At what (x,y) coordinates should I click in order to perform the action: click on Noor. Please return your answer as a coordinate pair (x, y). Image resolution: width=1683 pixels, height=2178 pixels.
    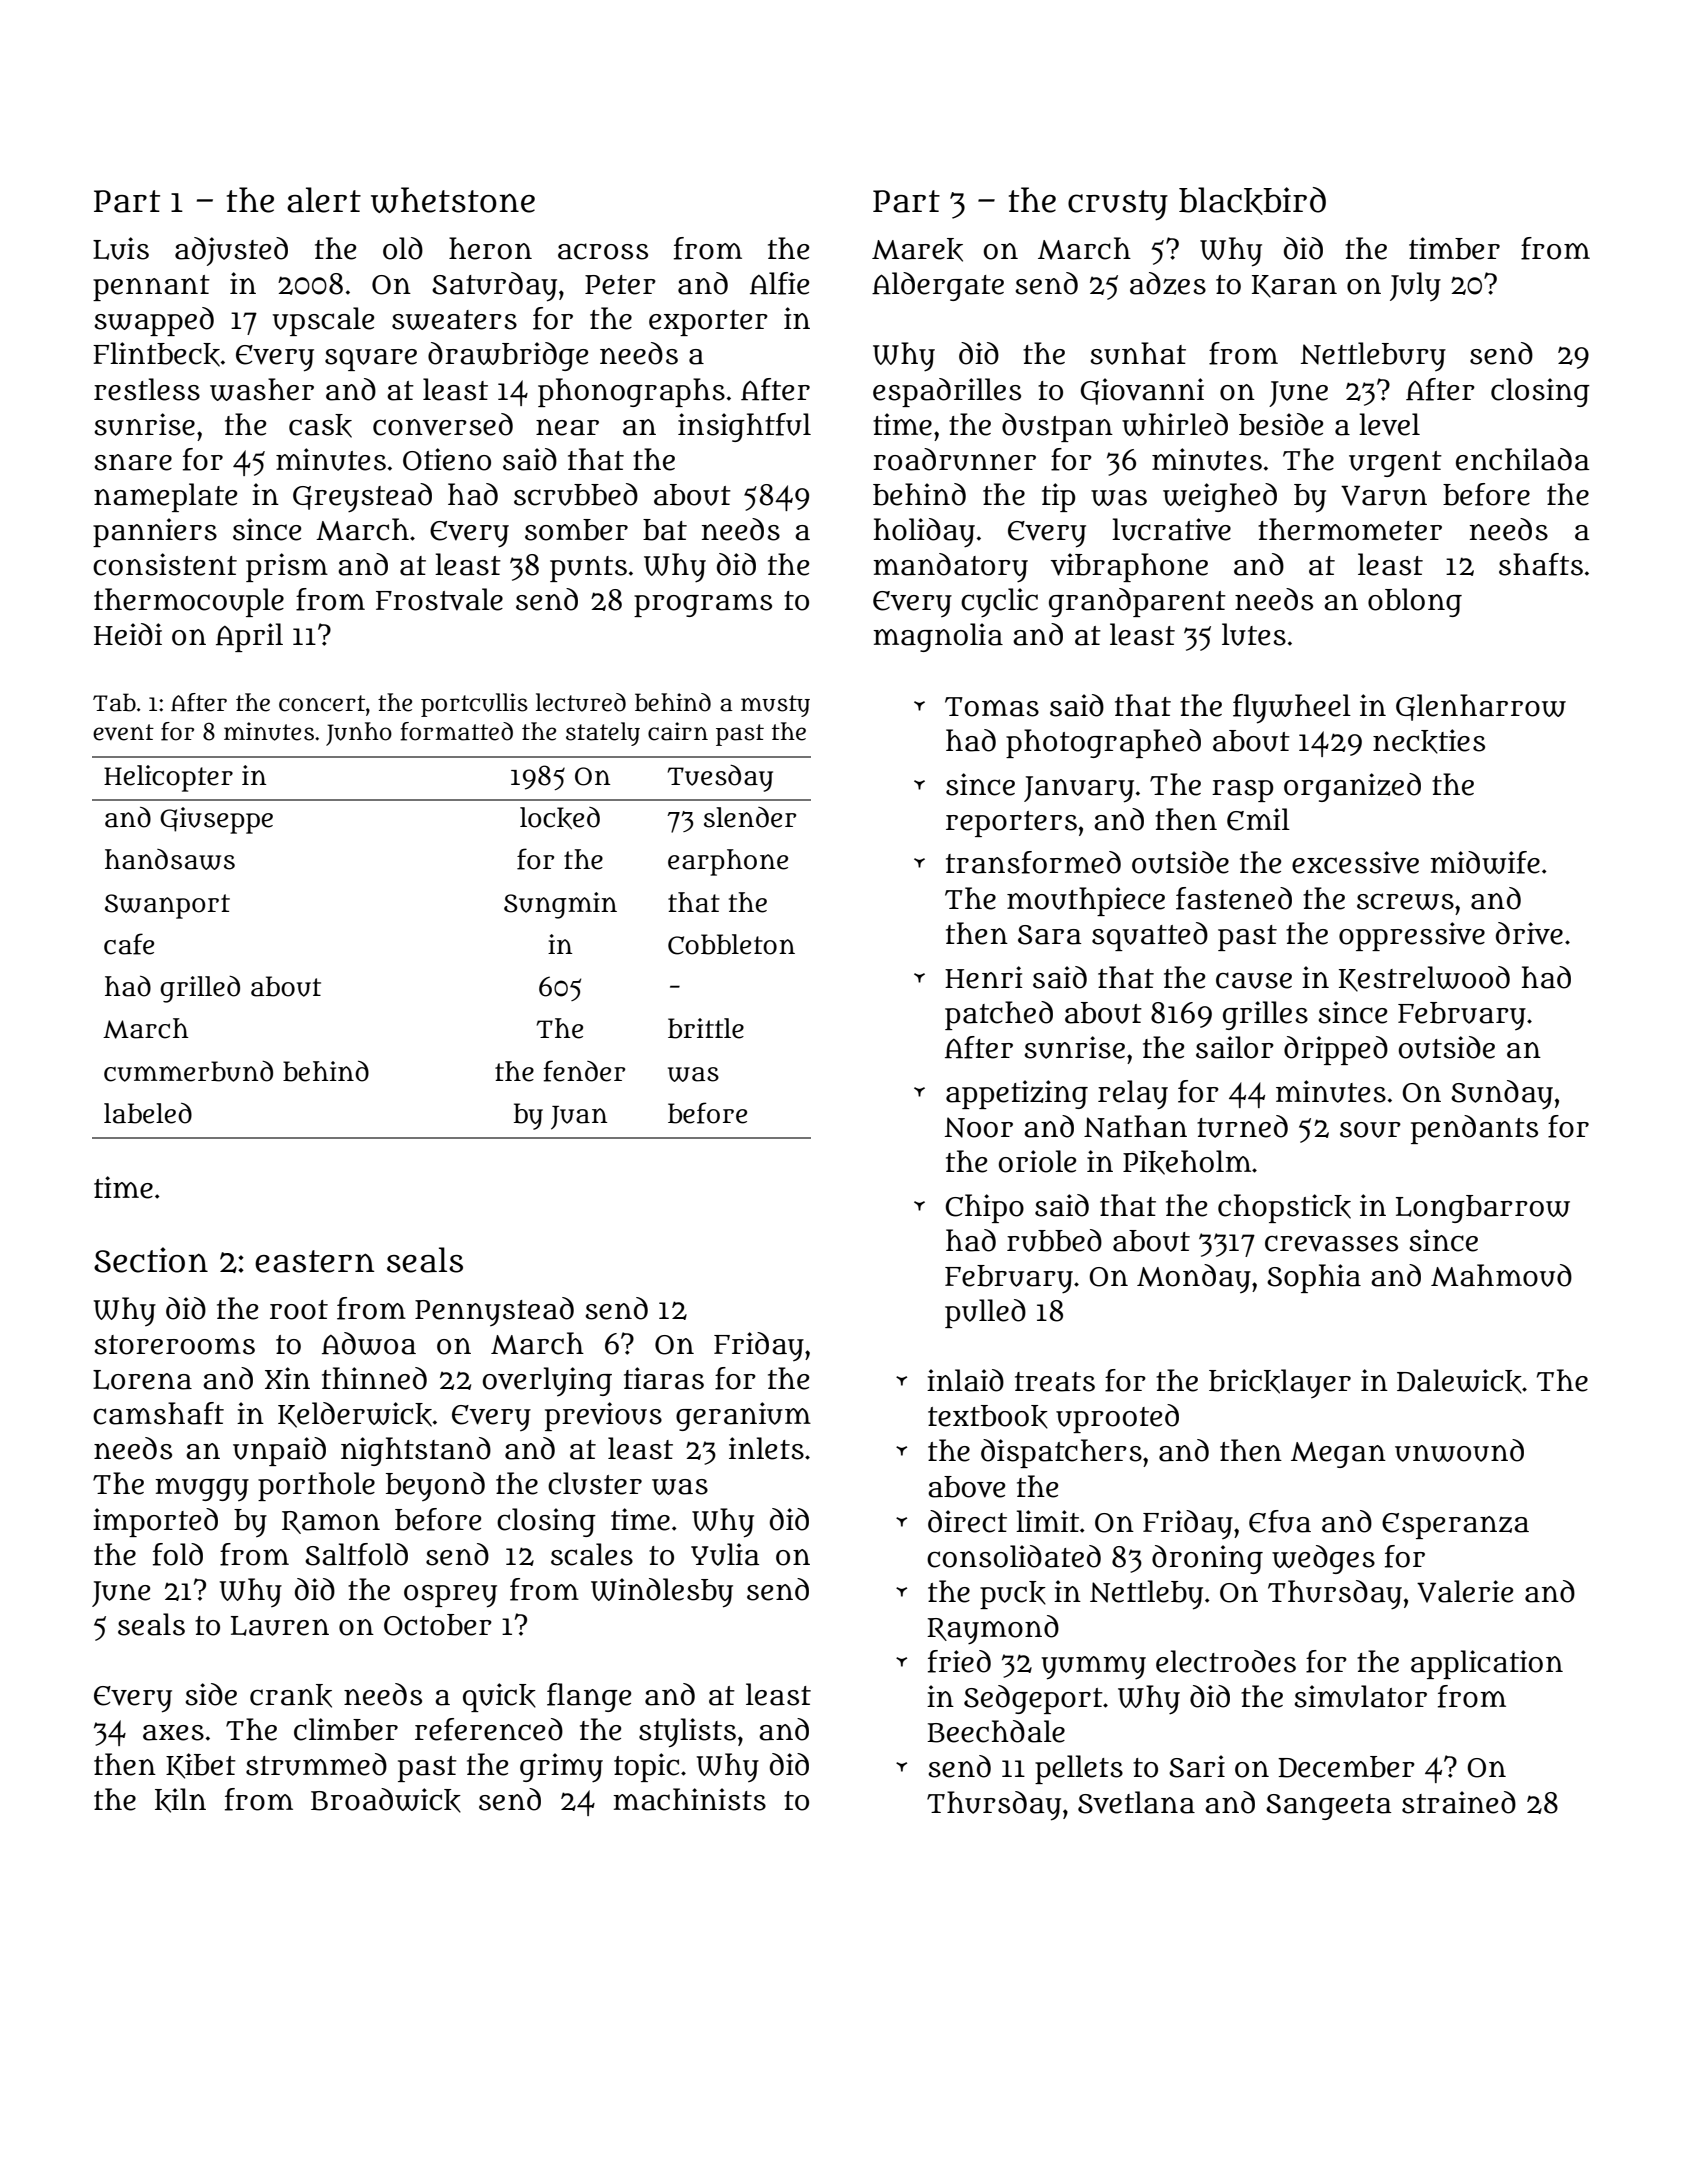
    Looking at the image, I should click on (979, 1127).
